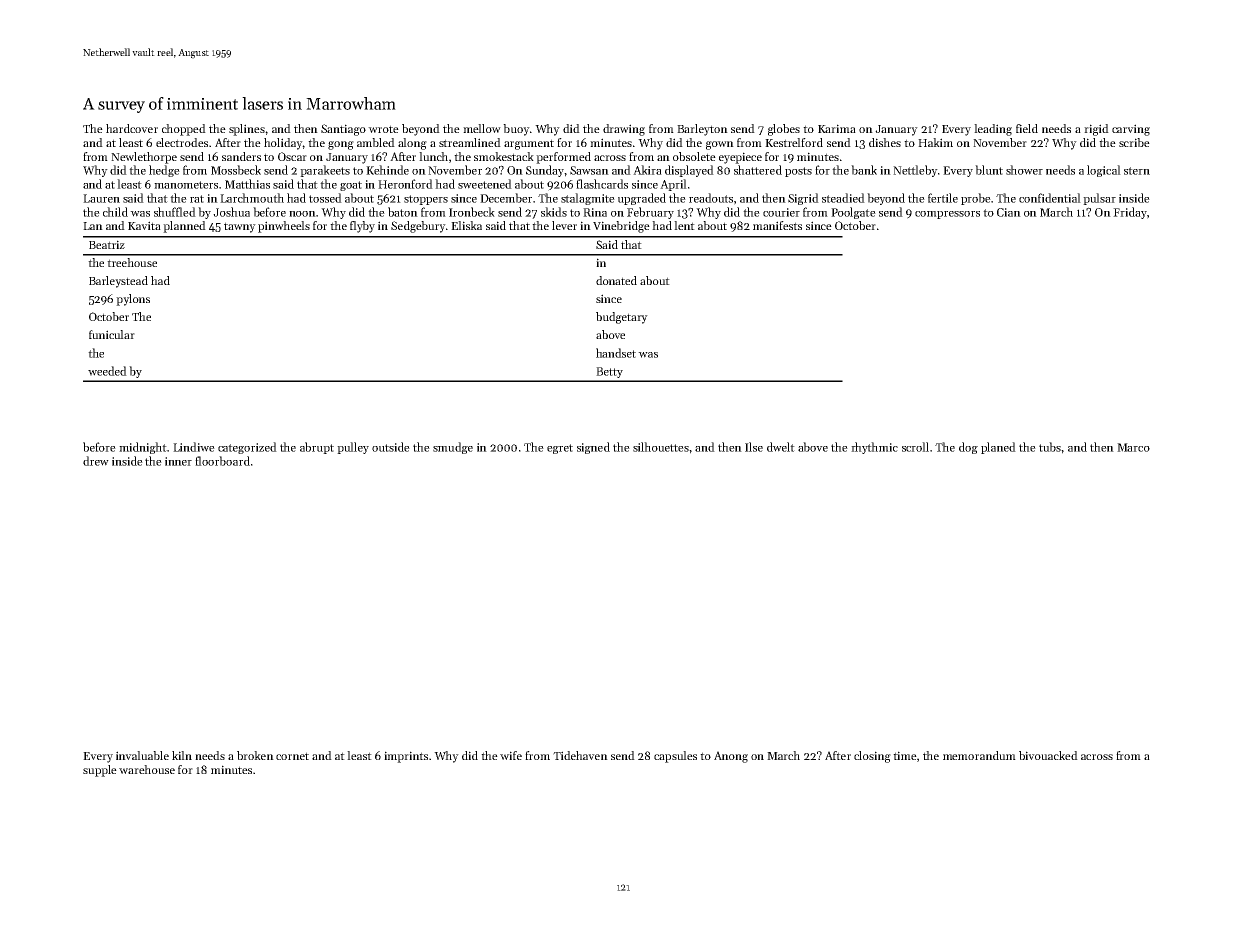 The width and height of the page is (1233, 952). Describe the element at coordinates (353, 448) in the page. I see `pulley` at that location.
